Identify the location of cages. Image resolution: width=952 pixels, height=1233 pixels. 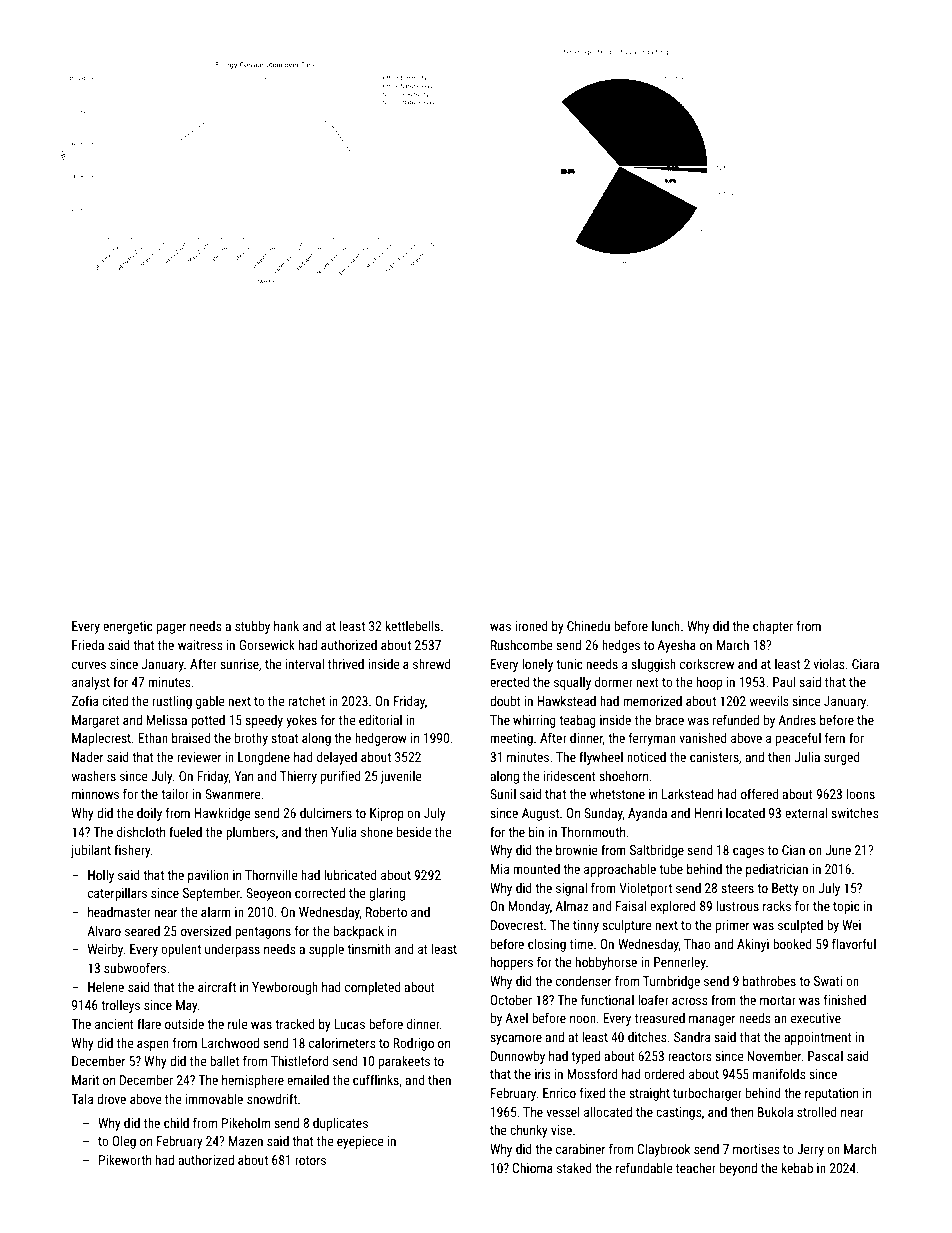
(748, 852).
